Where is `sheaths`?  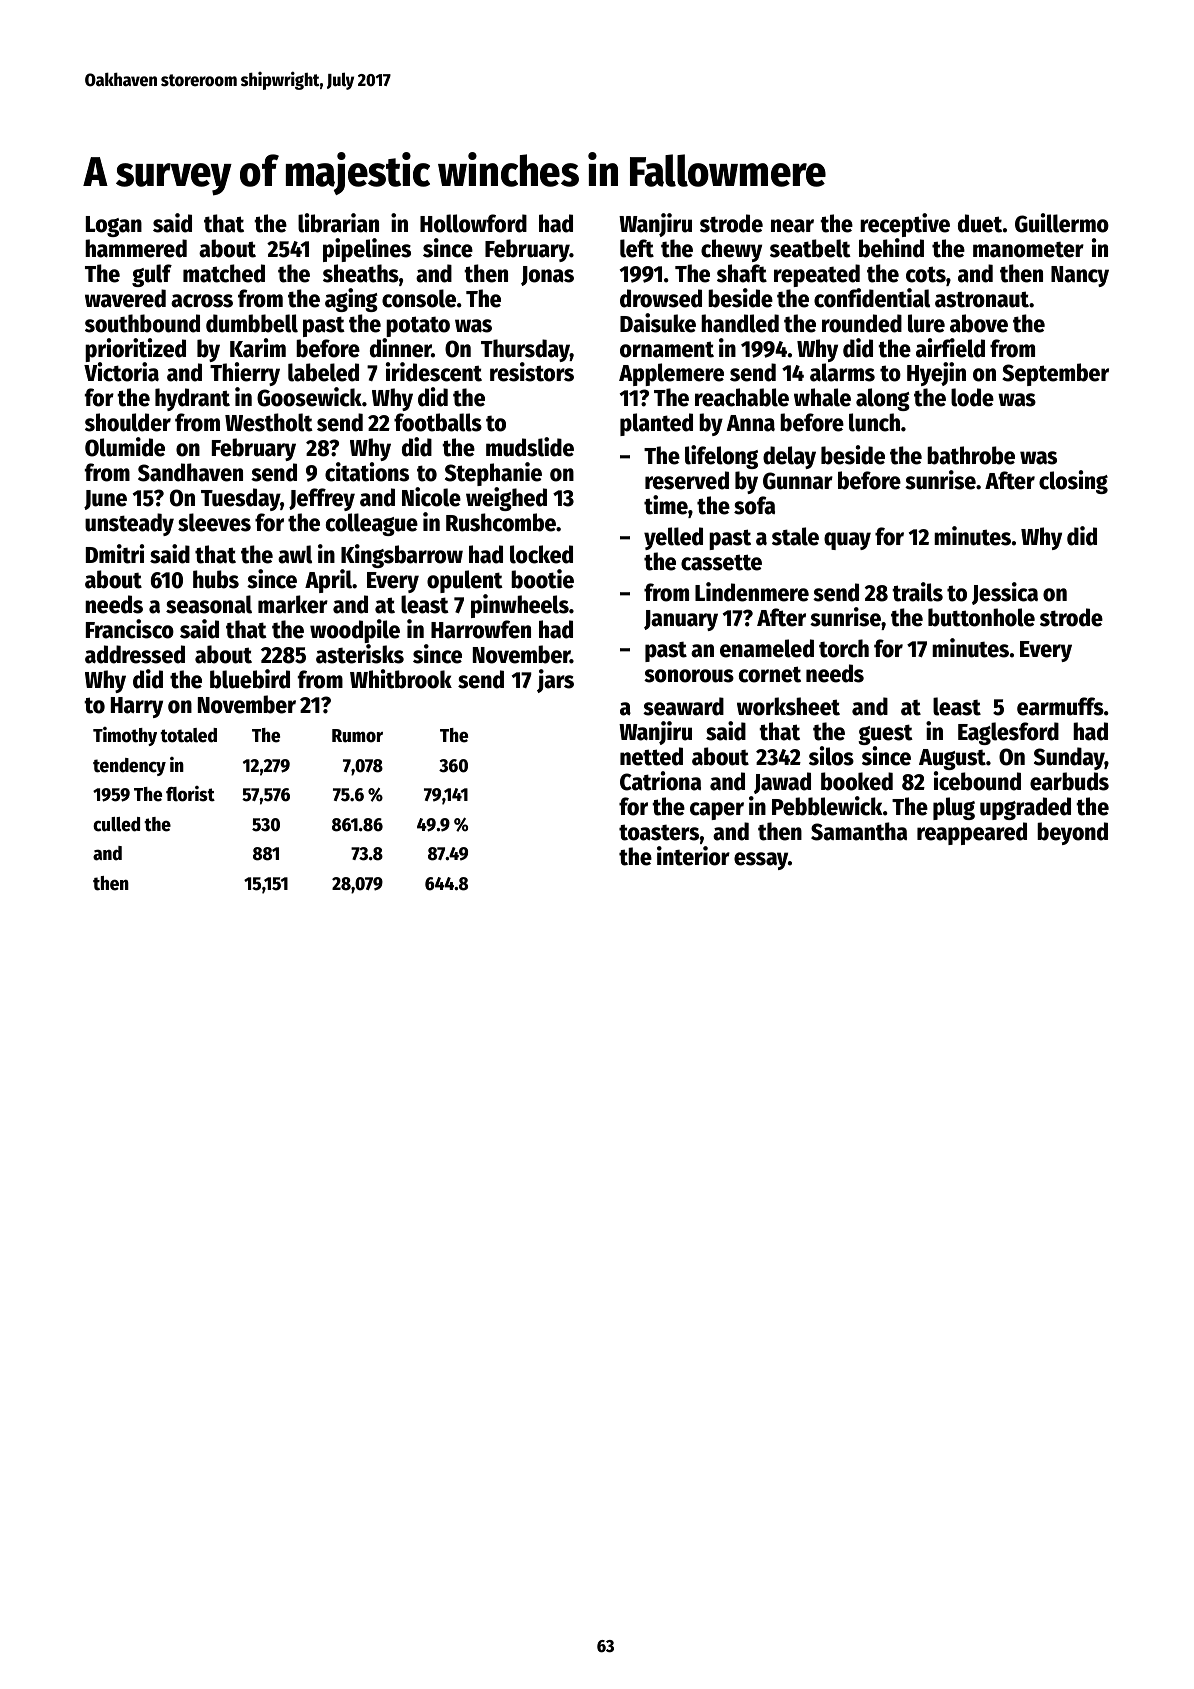
sheaths is located at coordinates (361, 273).
